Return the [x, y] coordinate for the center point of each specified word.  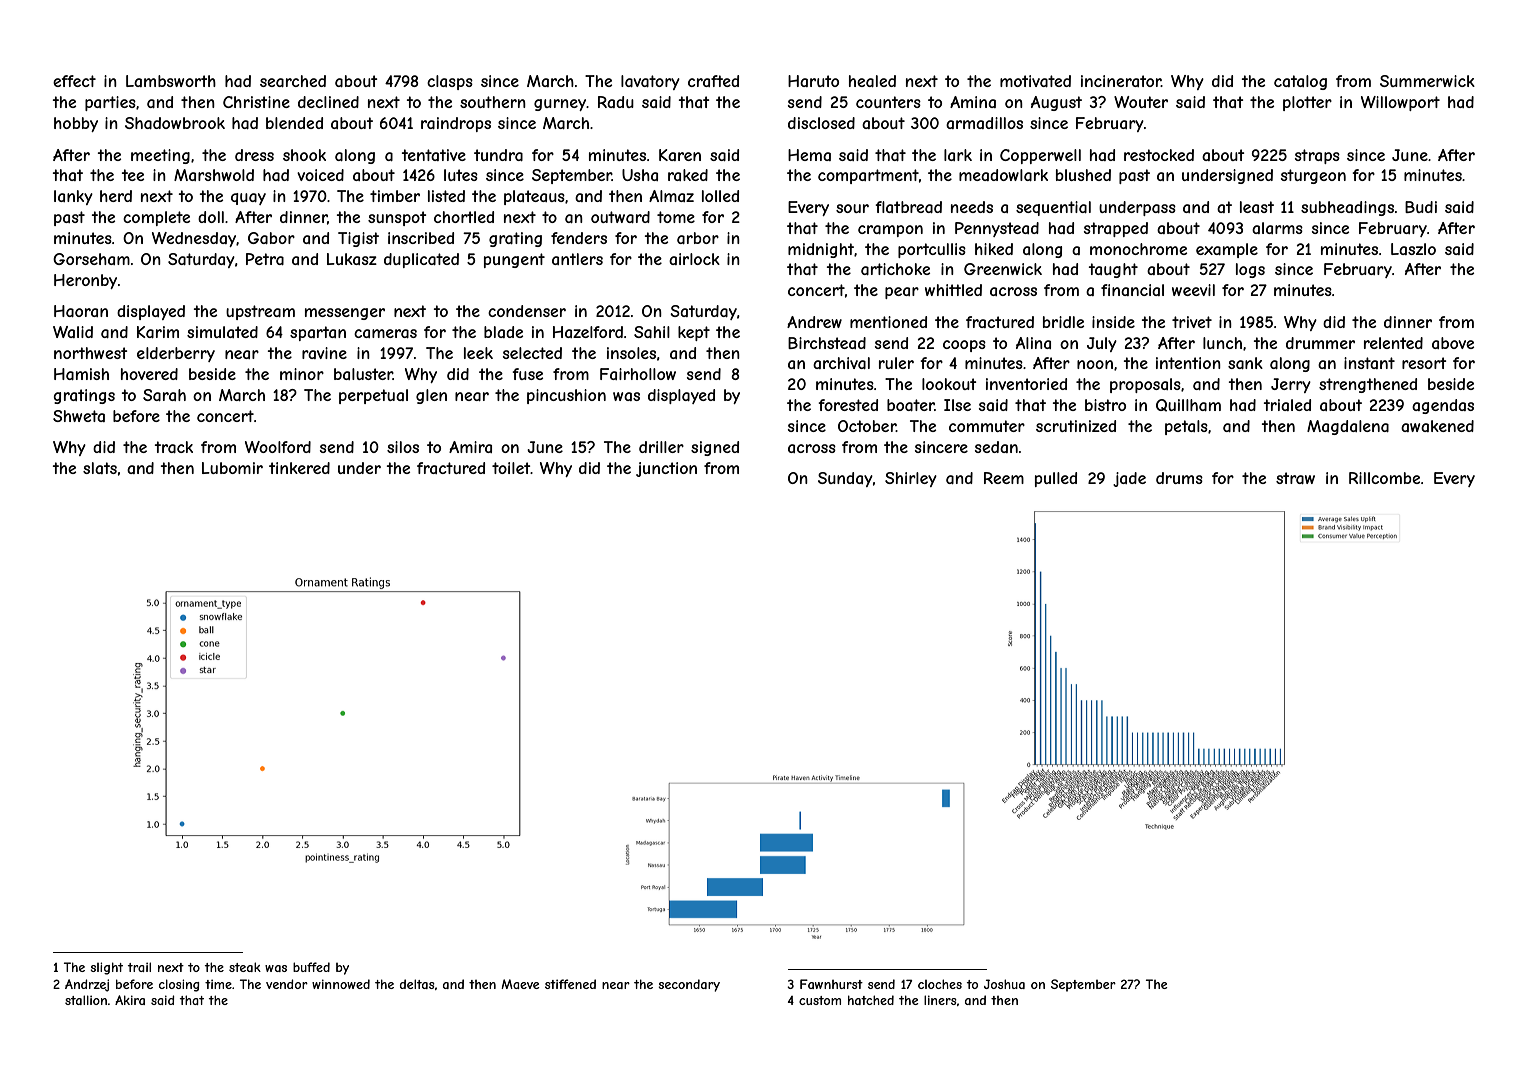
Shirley [911, 479]
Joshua [1004, 984]
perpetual [373, 396]
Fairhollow [638, 374]
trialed [1287, 405]
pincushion [566, 396]
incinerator [1121, 81]
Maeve [520, 984]
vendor [287, 984]
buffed [311, 967]
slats [100, 468]
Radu [616, 102]
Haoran [81, 311]
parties [110, 103]
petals [1186, 427]
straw [1295, 478]
